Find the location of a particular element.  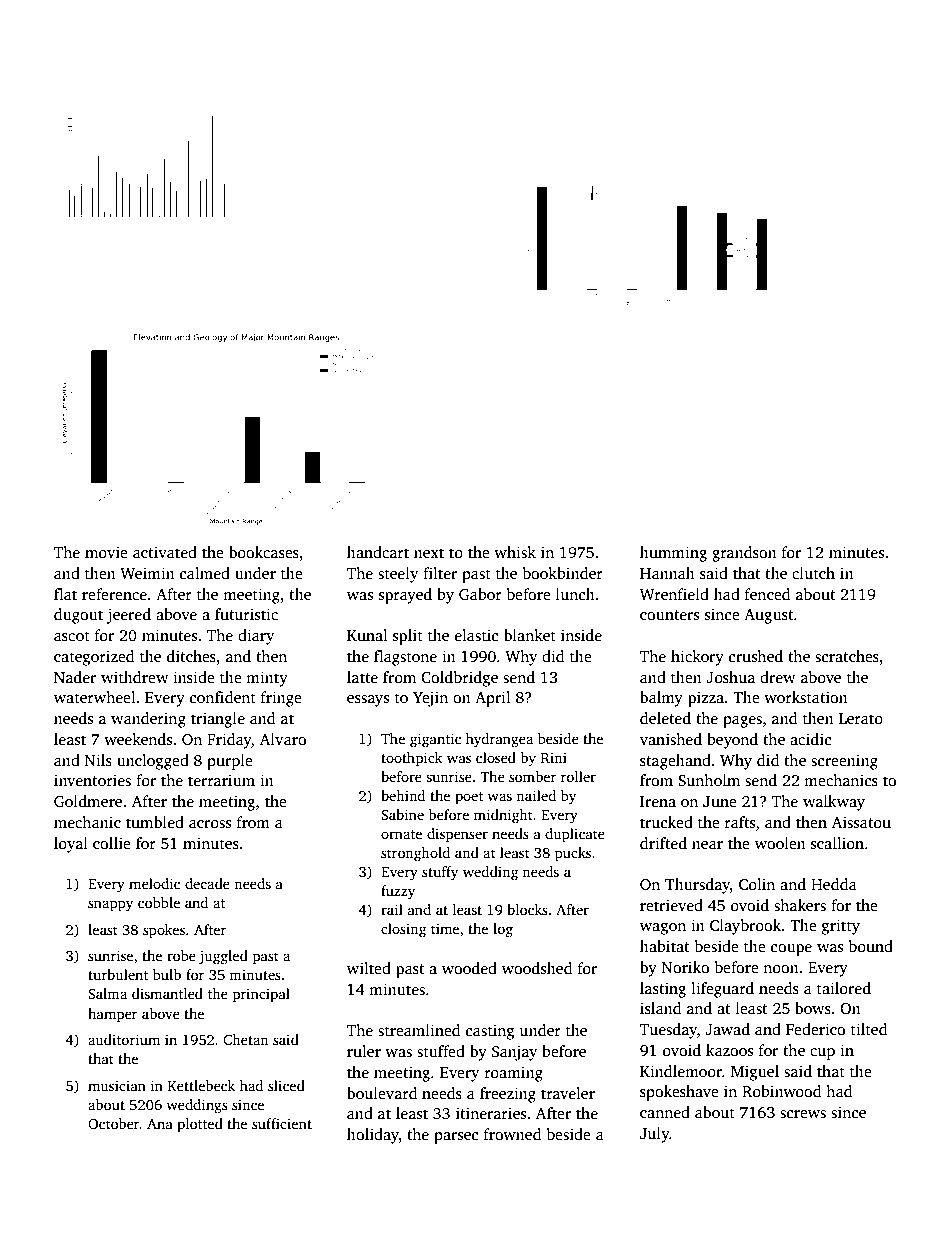

sprayed is located at coordinates (405, 596).
